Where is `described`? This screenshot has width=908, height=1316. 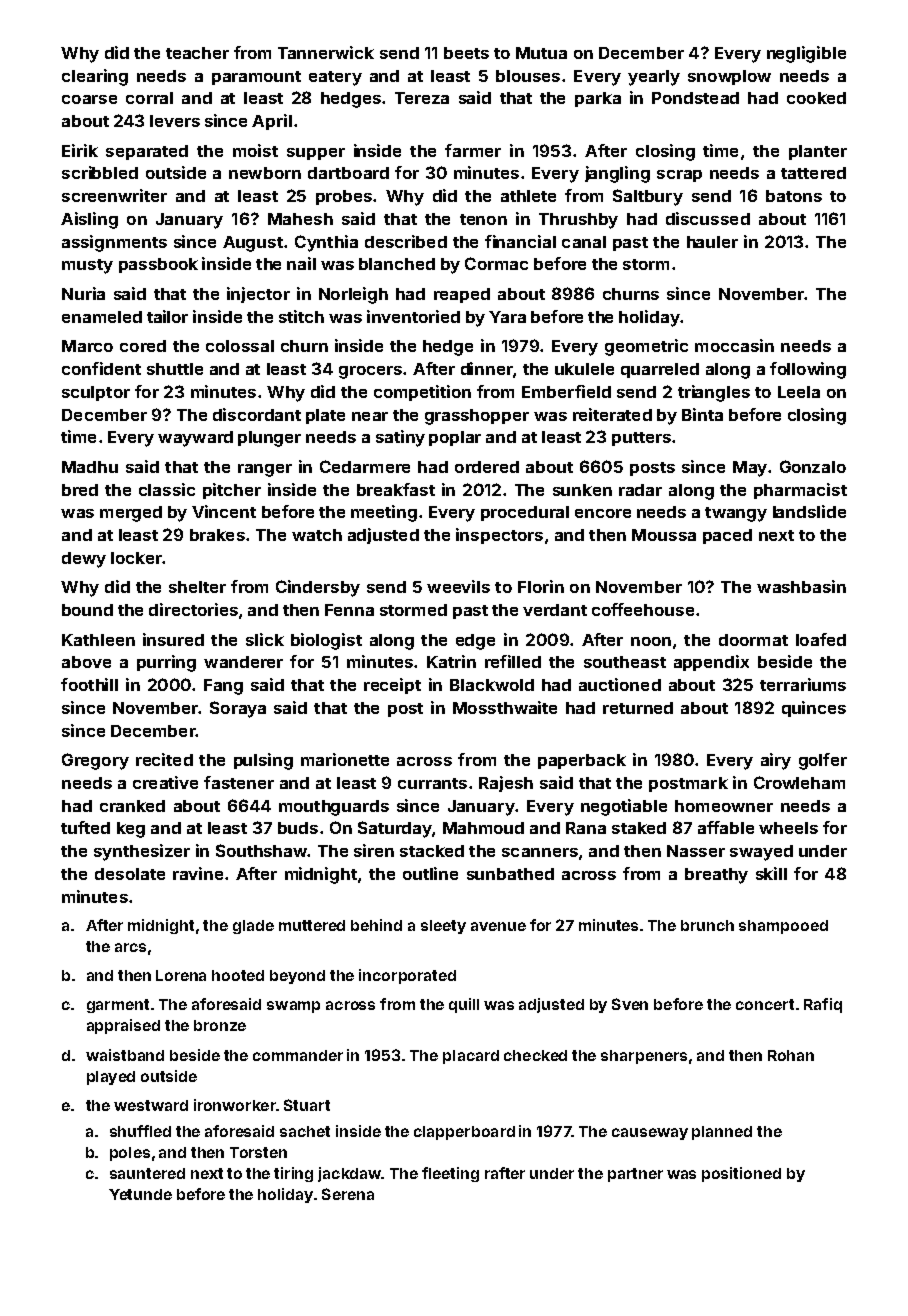
described is located at coordinates (406, 241).
